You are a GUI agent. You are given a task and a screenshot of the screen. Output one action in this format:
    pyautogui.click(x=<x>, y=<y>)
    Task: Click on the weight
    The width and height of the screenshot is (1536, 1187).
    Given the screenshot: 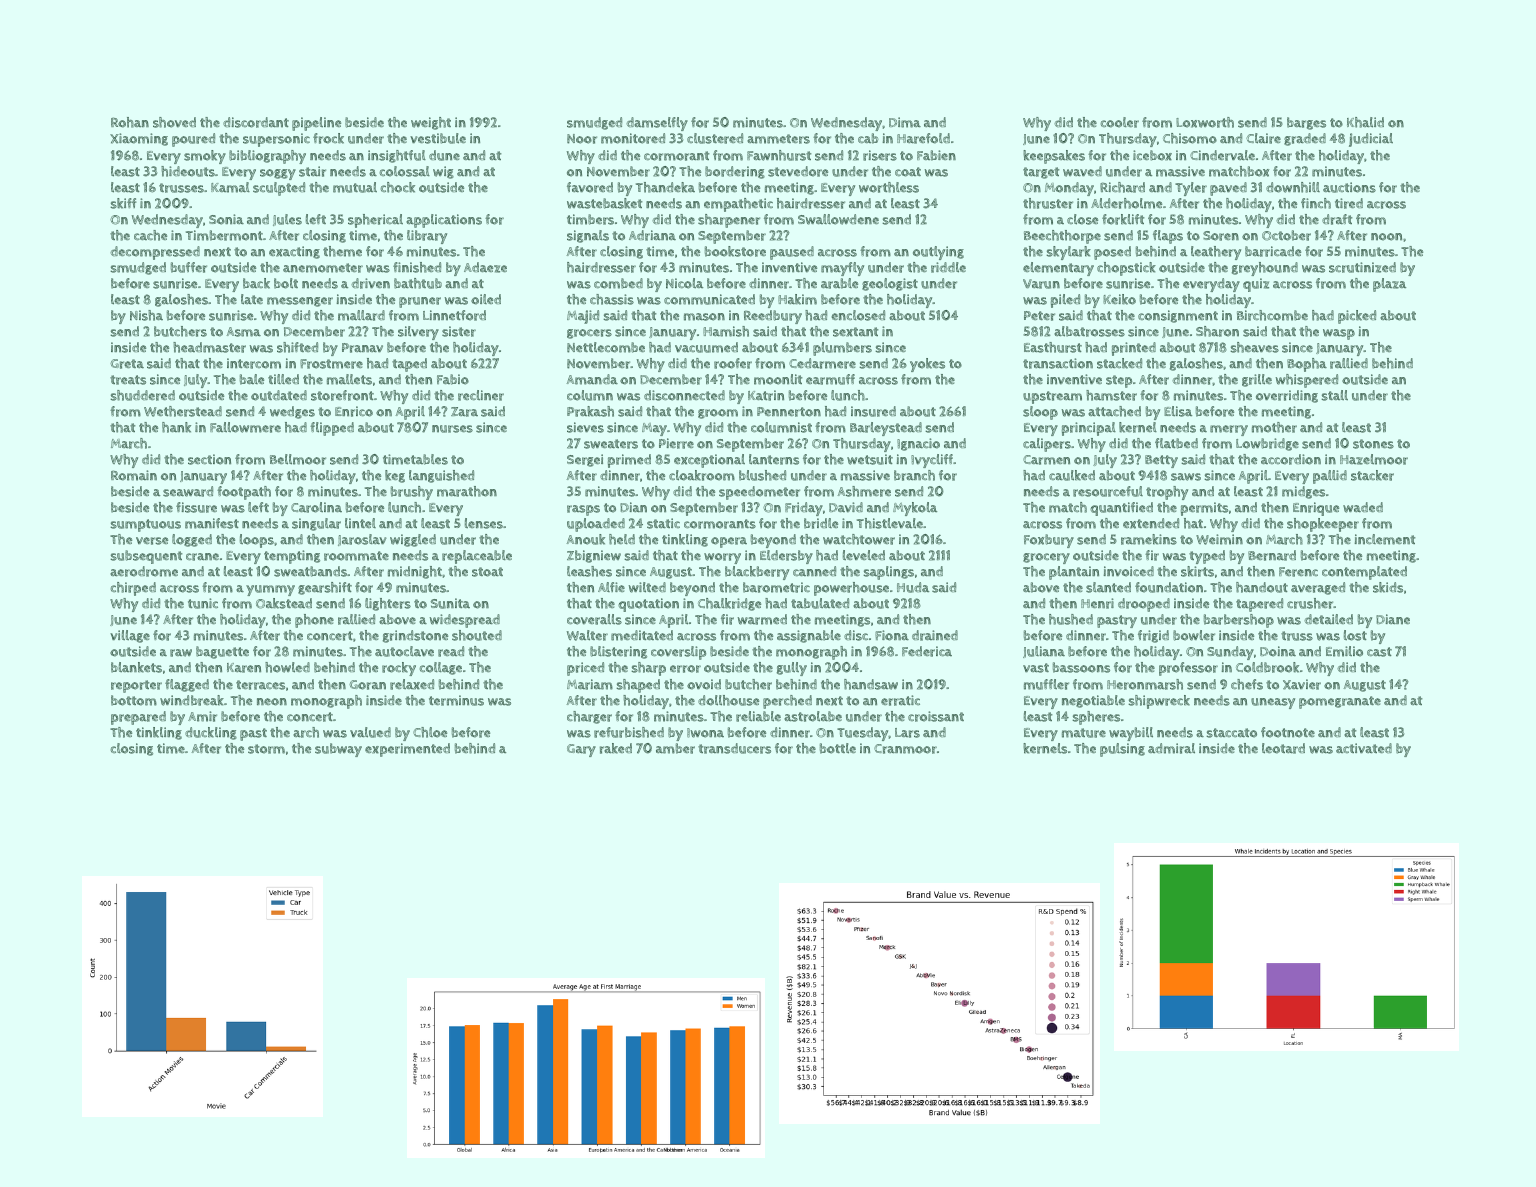 What is the action you would take?
    pyautogui.click(x=431, y=123)
